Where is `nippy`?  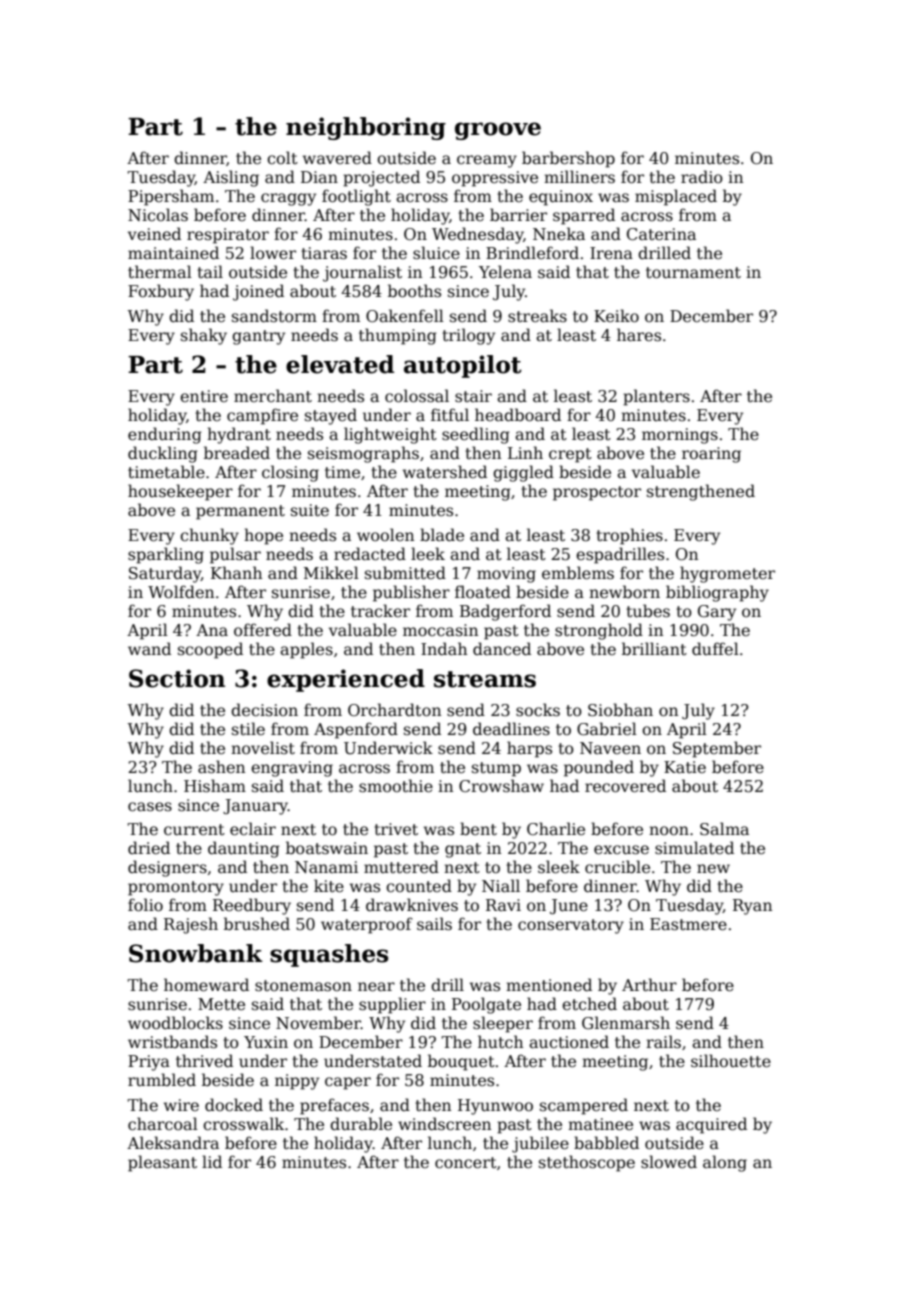 nippy is located at coordinates (297, 1082).
